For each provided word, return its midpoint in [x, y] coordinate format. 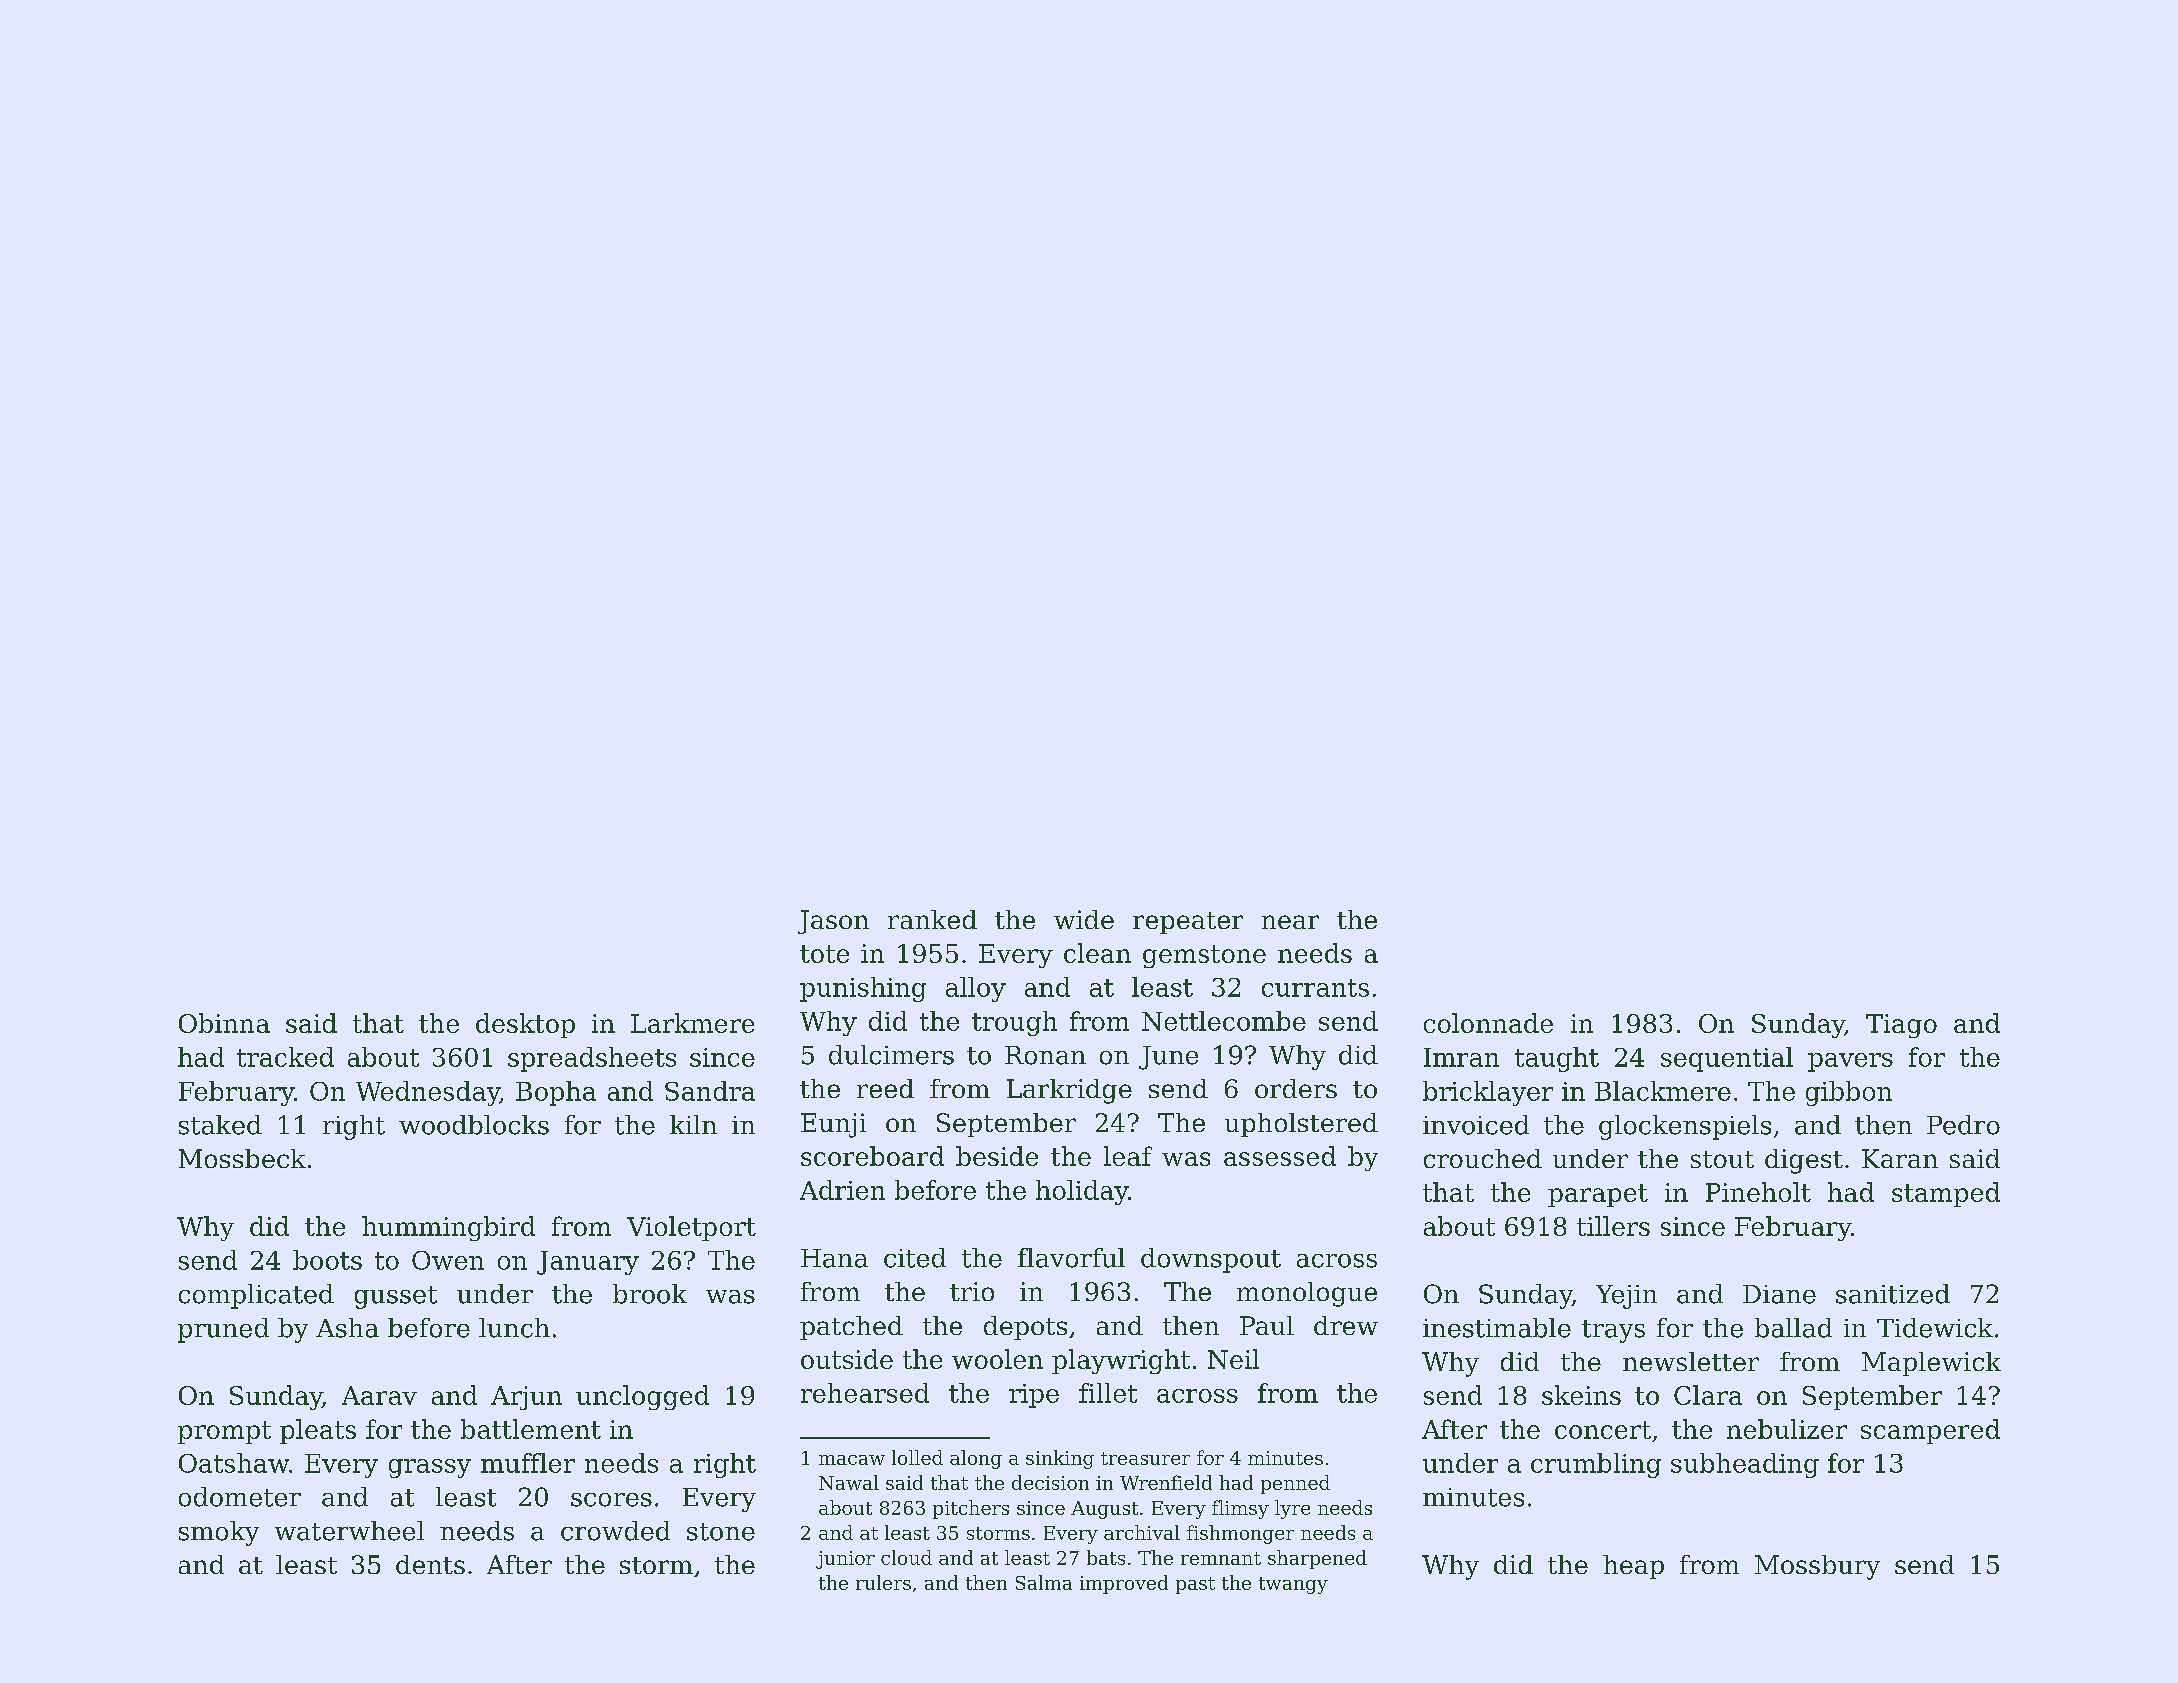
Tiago [1901, 1026]
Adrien [842, 1190]
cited [915, 1258]
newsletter [1691, 1361]
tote [824, 954]
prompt [224, 1432]
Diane [1779, 1294]
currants [1315, 988]
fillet [1108, 1393]
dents [430, 1564]
